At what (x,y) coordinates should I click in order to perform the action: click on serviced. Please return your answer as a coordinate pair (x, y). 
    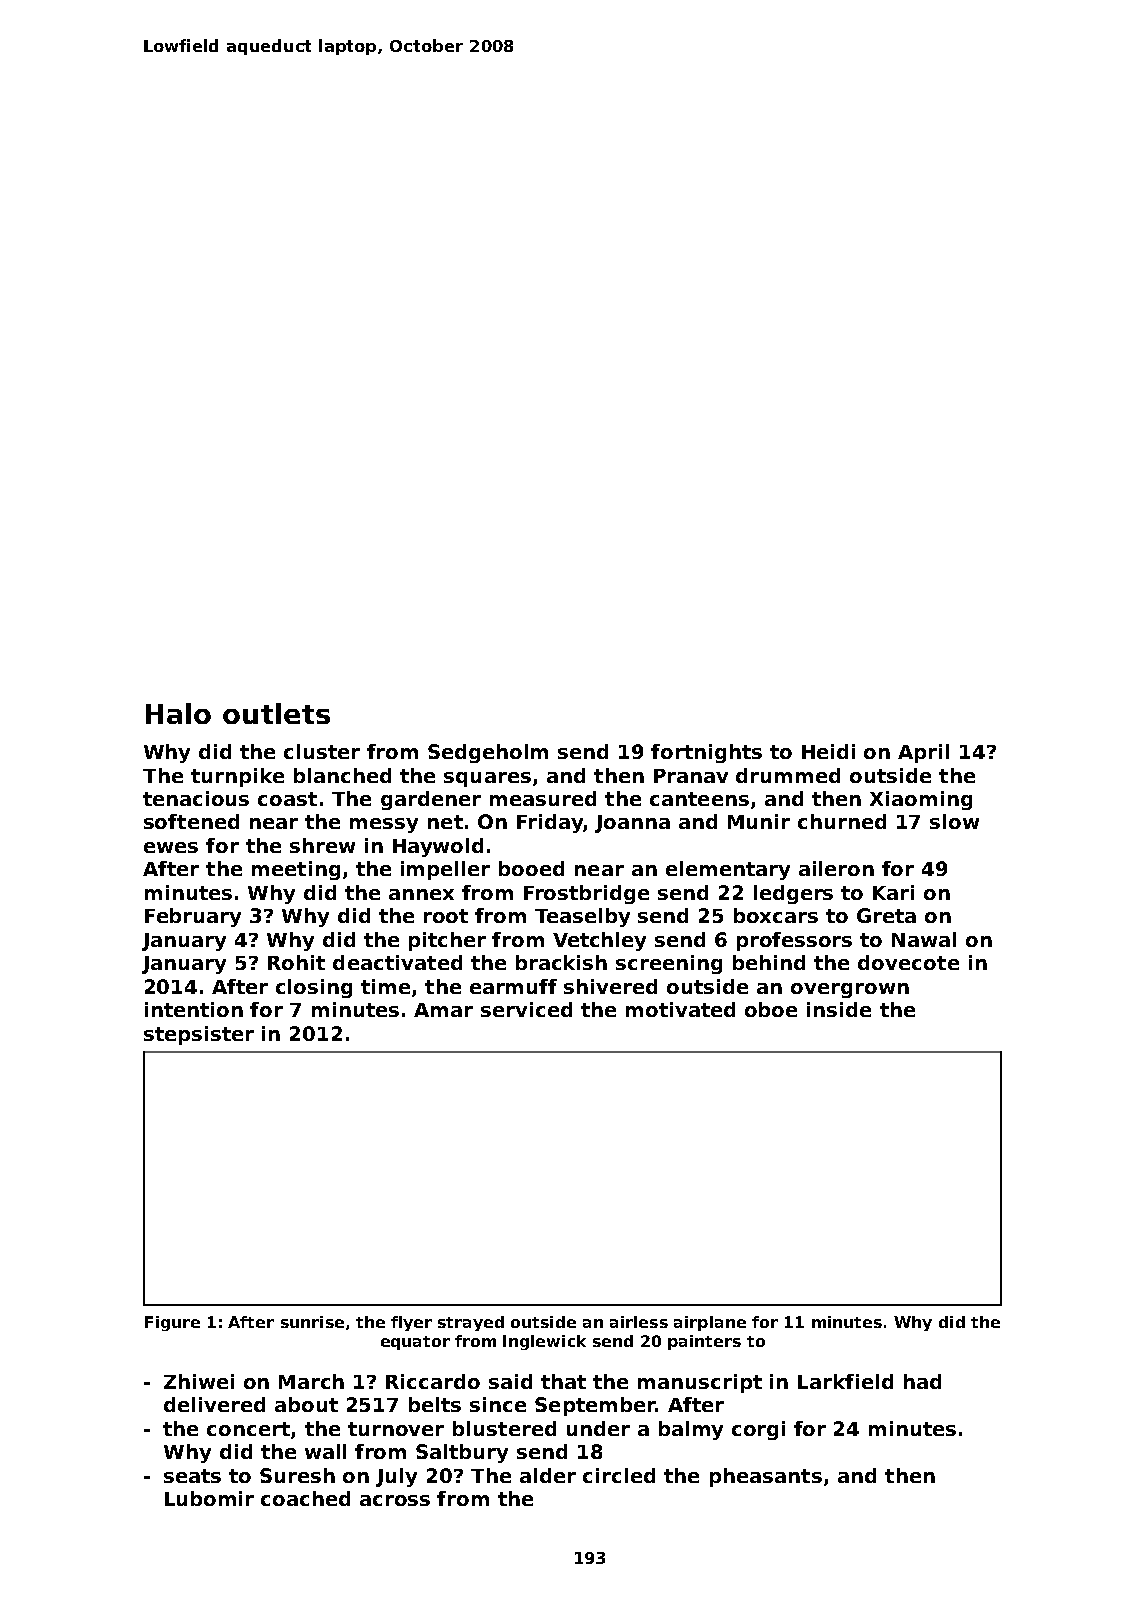
    Looking at the image, I should click on (526, 1009).
